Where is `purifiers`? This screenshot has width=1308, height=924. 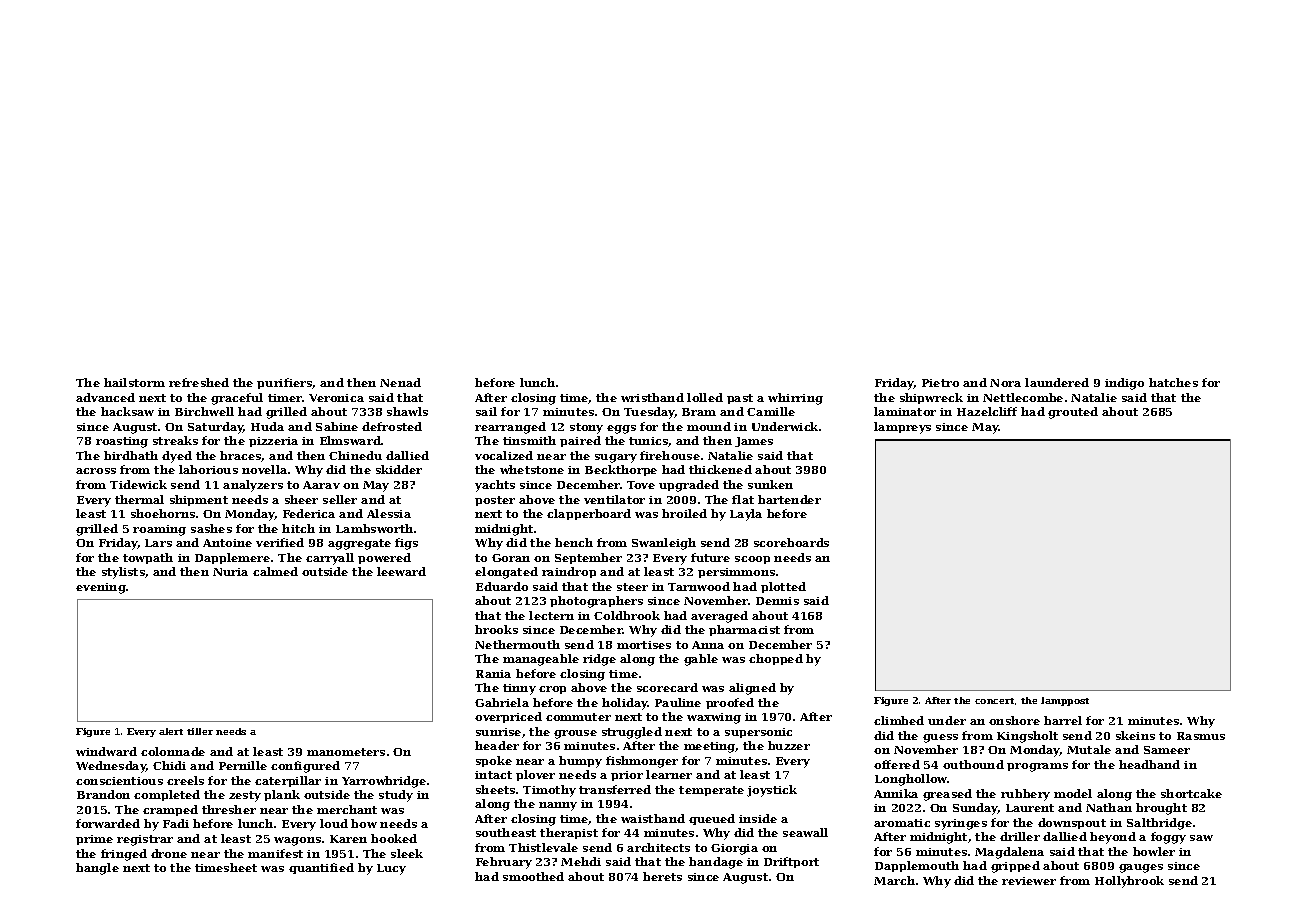
purifiers is located at coordinates (285, 383).
